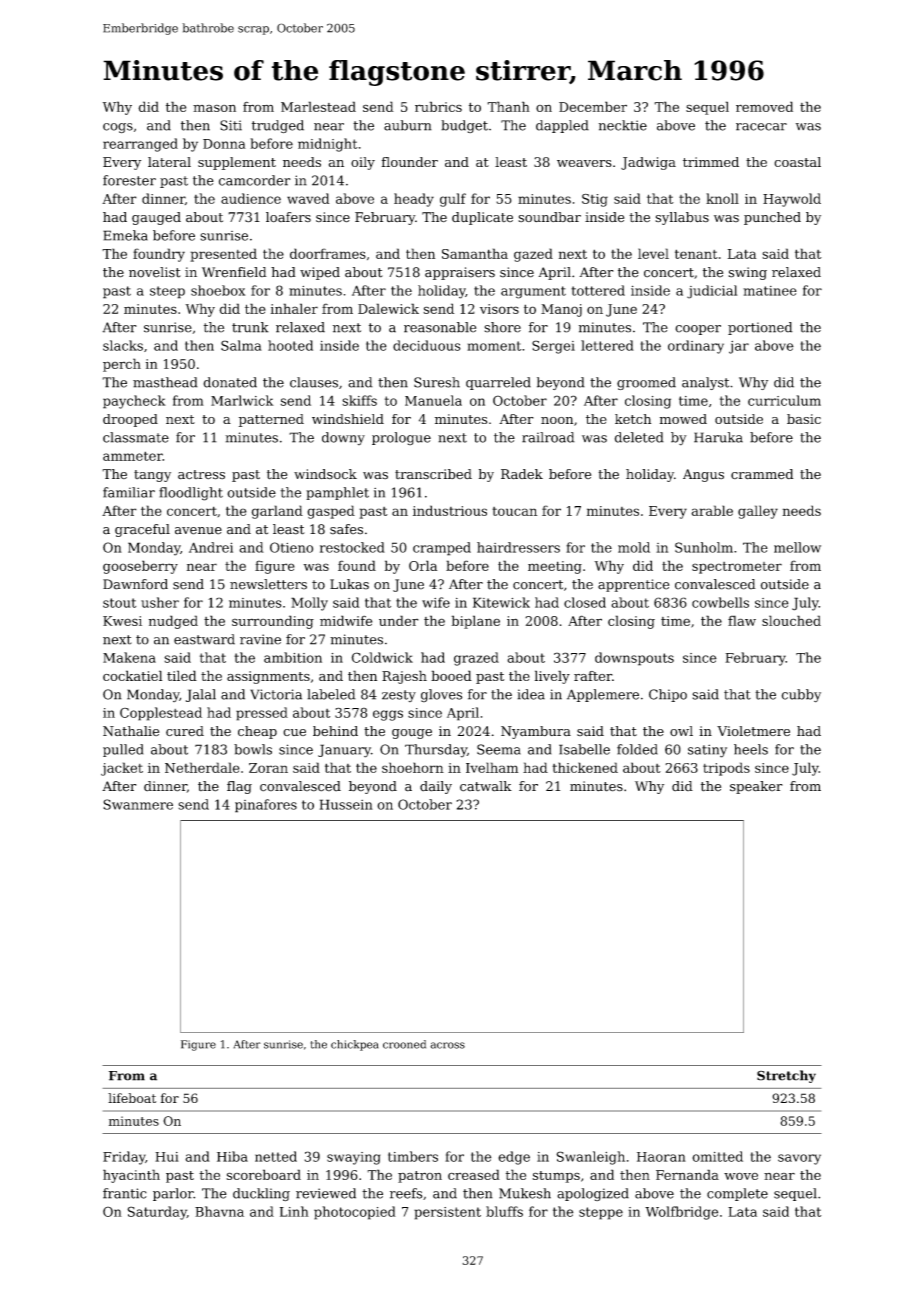 This document has width=924, height=1308. What do you see at coordinates (756, 787) in the document?
I see `speaker` at bounding box center [756, 787].
